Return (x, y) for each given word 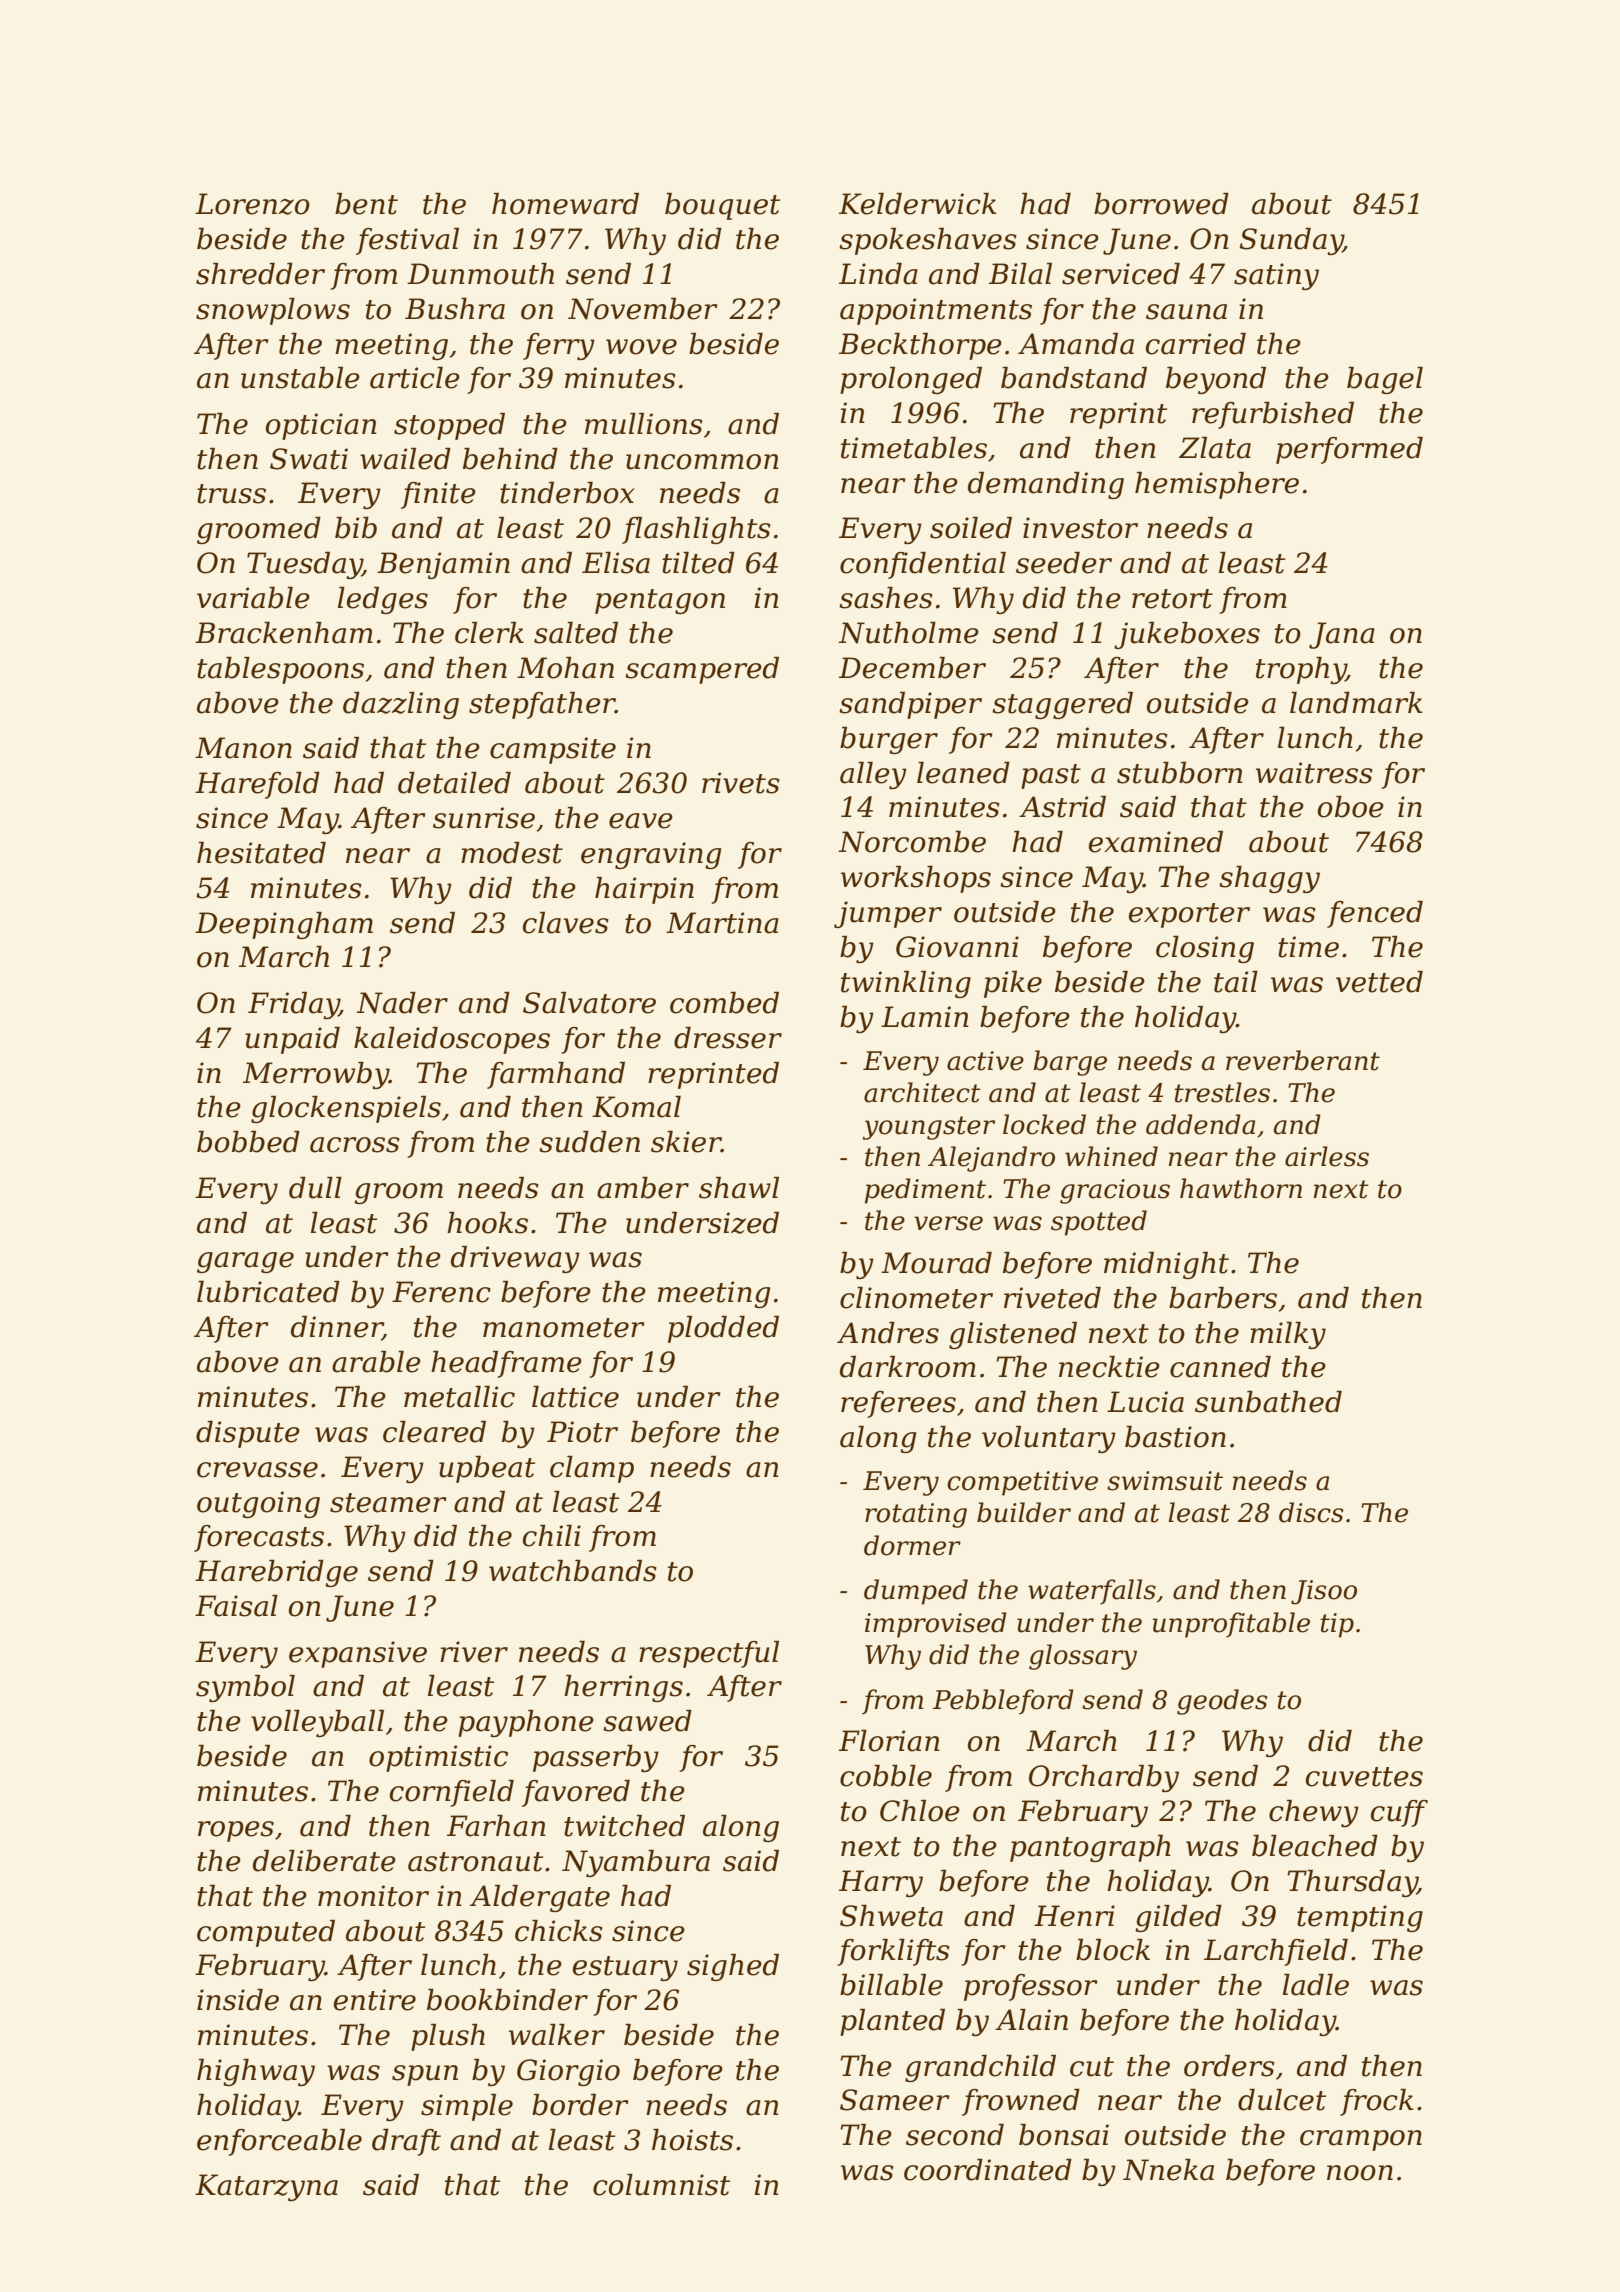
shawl (739, 1188)
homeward (565, 204)
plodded (723, 1329)
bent (366, 204)
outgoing (258, 1504)
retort (1172, 599)
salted (576, 633)
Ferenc (441, 1292)
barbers (1223, 1298)
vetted (1379, 982)
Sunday (1291, 241)
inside (238, 2000)
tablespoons (280, 670)
